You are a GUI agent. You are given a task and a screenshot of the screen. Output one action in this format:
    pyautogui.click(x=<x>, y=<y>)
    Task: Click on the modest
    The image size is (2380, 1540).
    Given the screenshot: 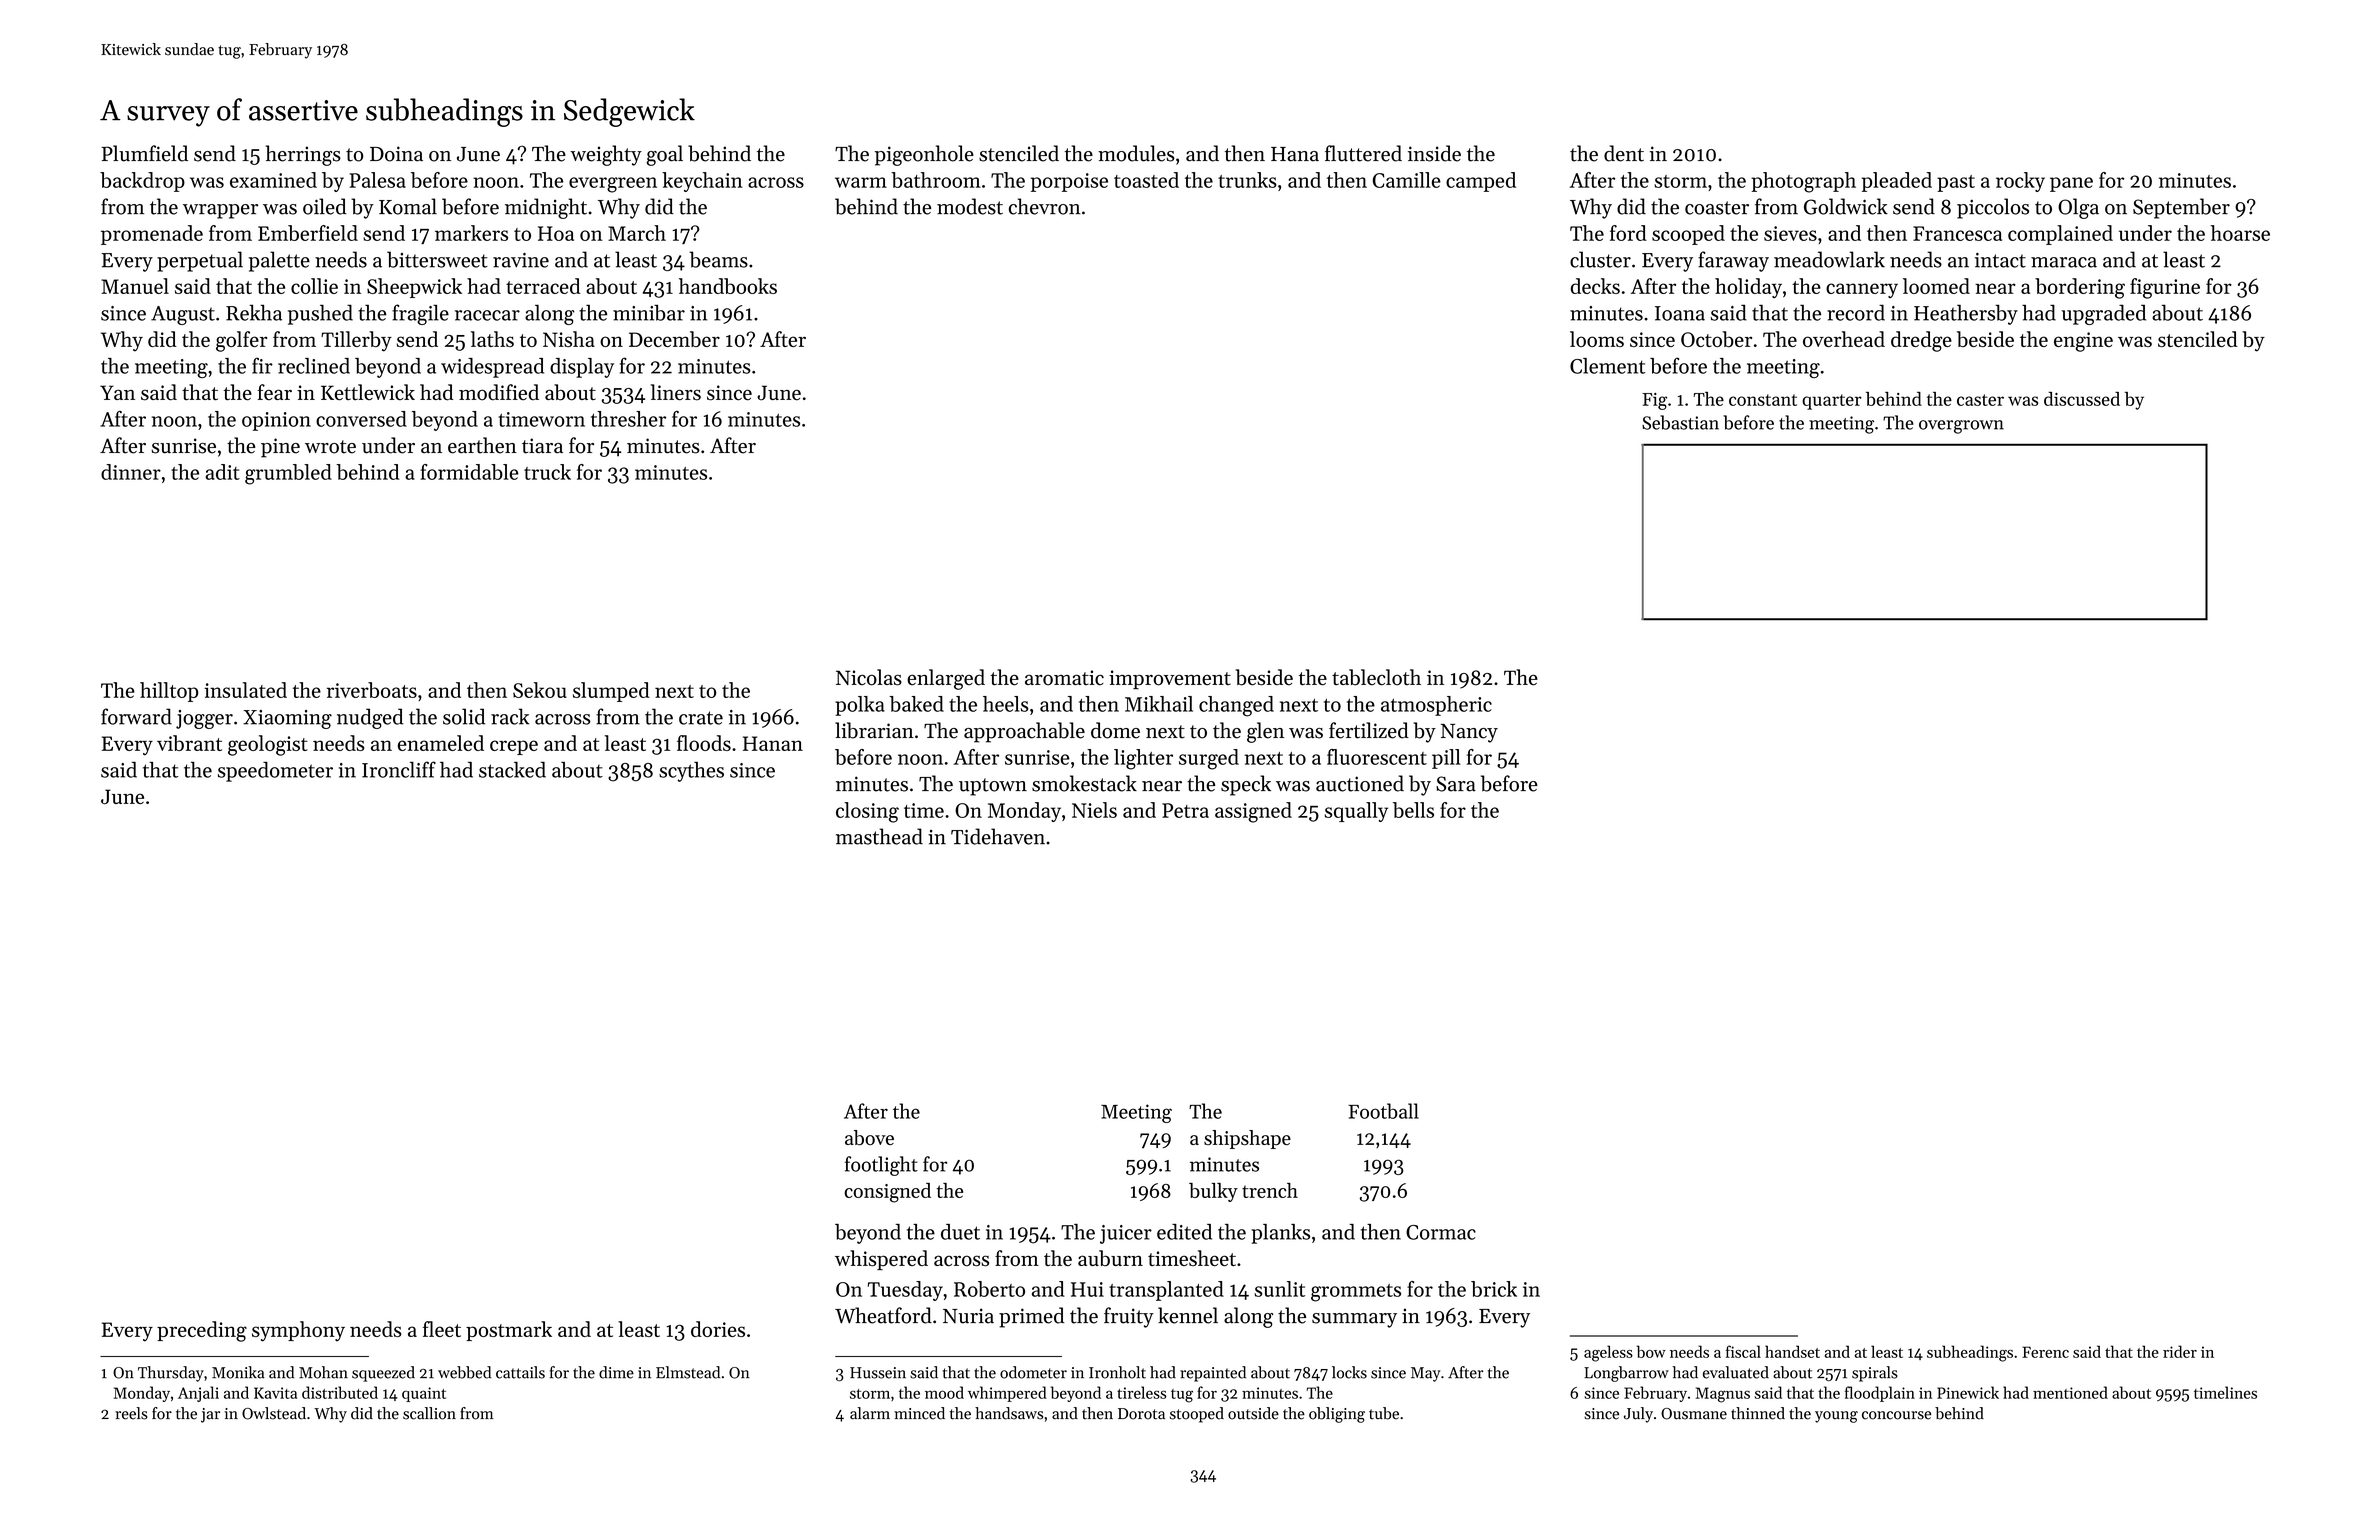 What is the action you would take?
    pyautogui.click(x=970, y=206)
